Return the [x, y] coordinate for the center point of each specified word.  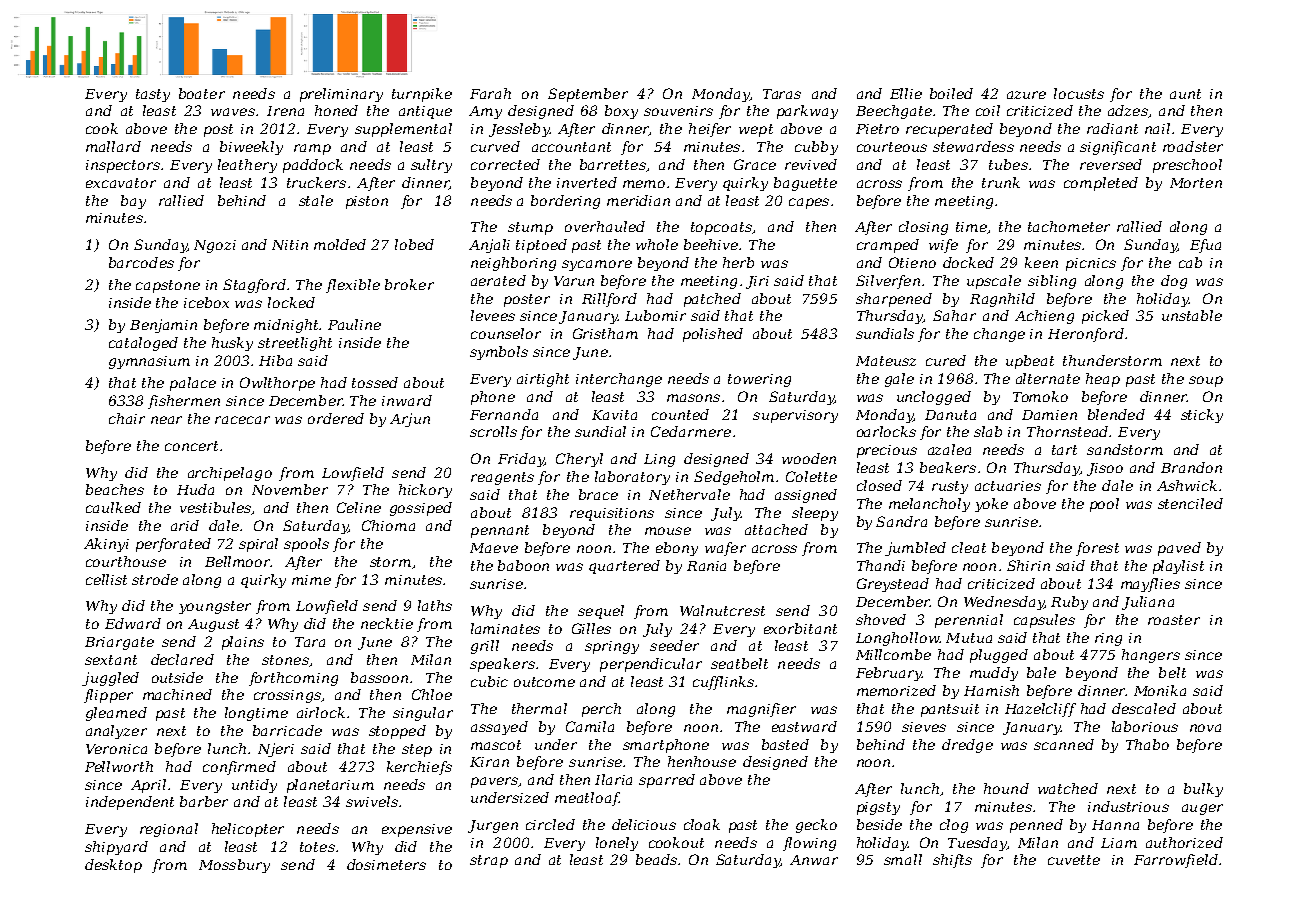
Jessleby [519, 130]
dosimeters [386, 864]
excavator [121, 183]
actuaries [1008, 486]
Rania [706, 566]
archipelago [230, 474]
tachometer [1069, 226]
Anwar [814, 860]
